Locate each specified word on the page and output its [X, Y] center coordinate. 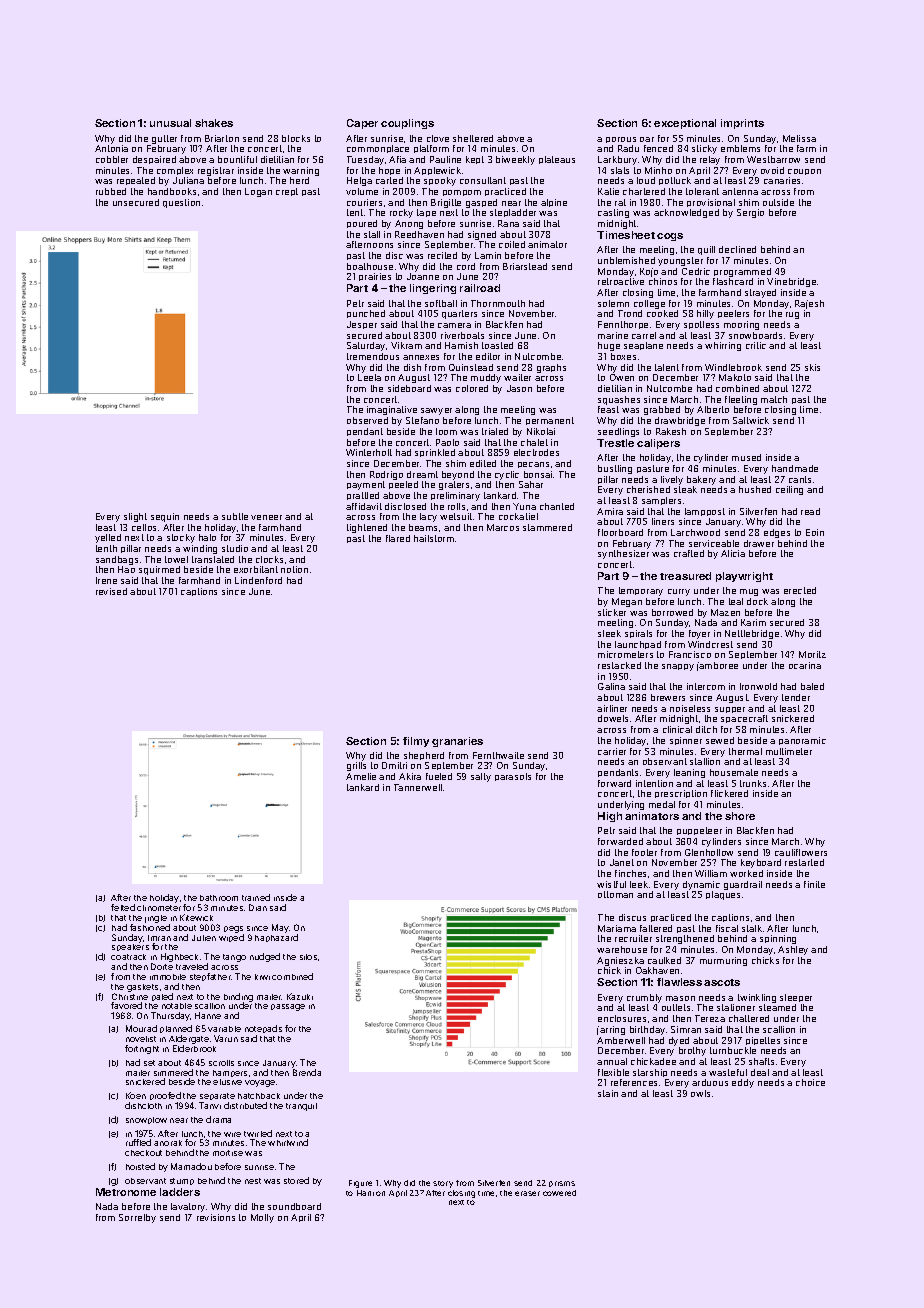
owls [700, 1093]
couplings [407, 124]
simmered [173, 1072]
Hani [365, 1193]
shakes [214, 123]
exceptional [685, 124]
